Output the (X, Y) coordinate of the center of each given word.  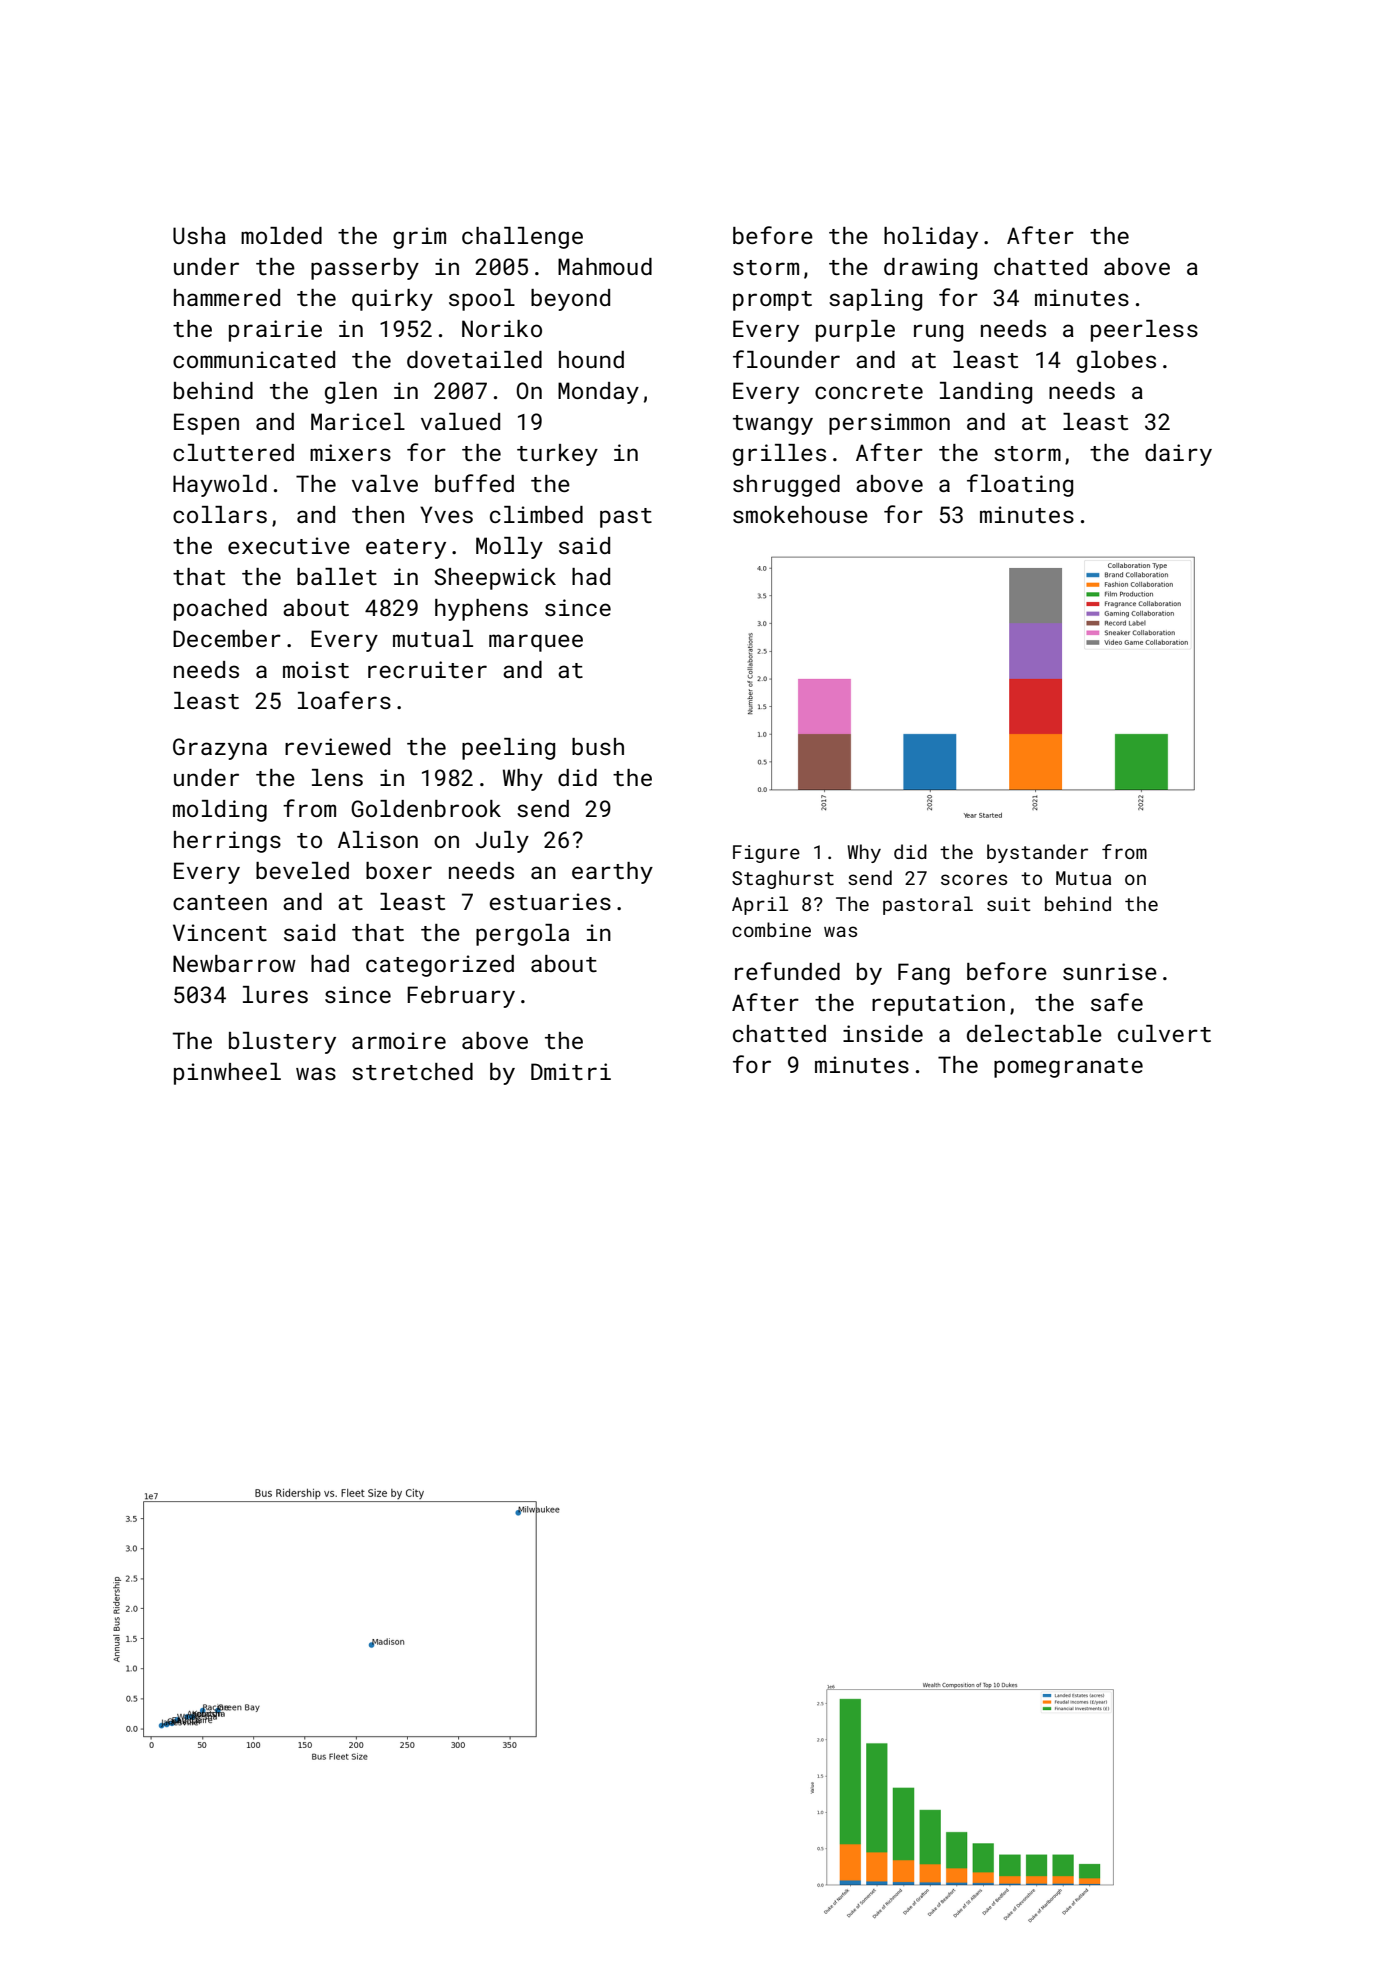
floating (1020, 485)
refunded (787, 971)
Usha (199, 235)
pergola (522, 935)
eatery (406, 549)
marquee (536, 643)
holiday (931, 238)
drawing (930, 269)
